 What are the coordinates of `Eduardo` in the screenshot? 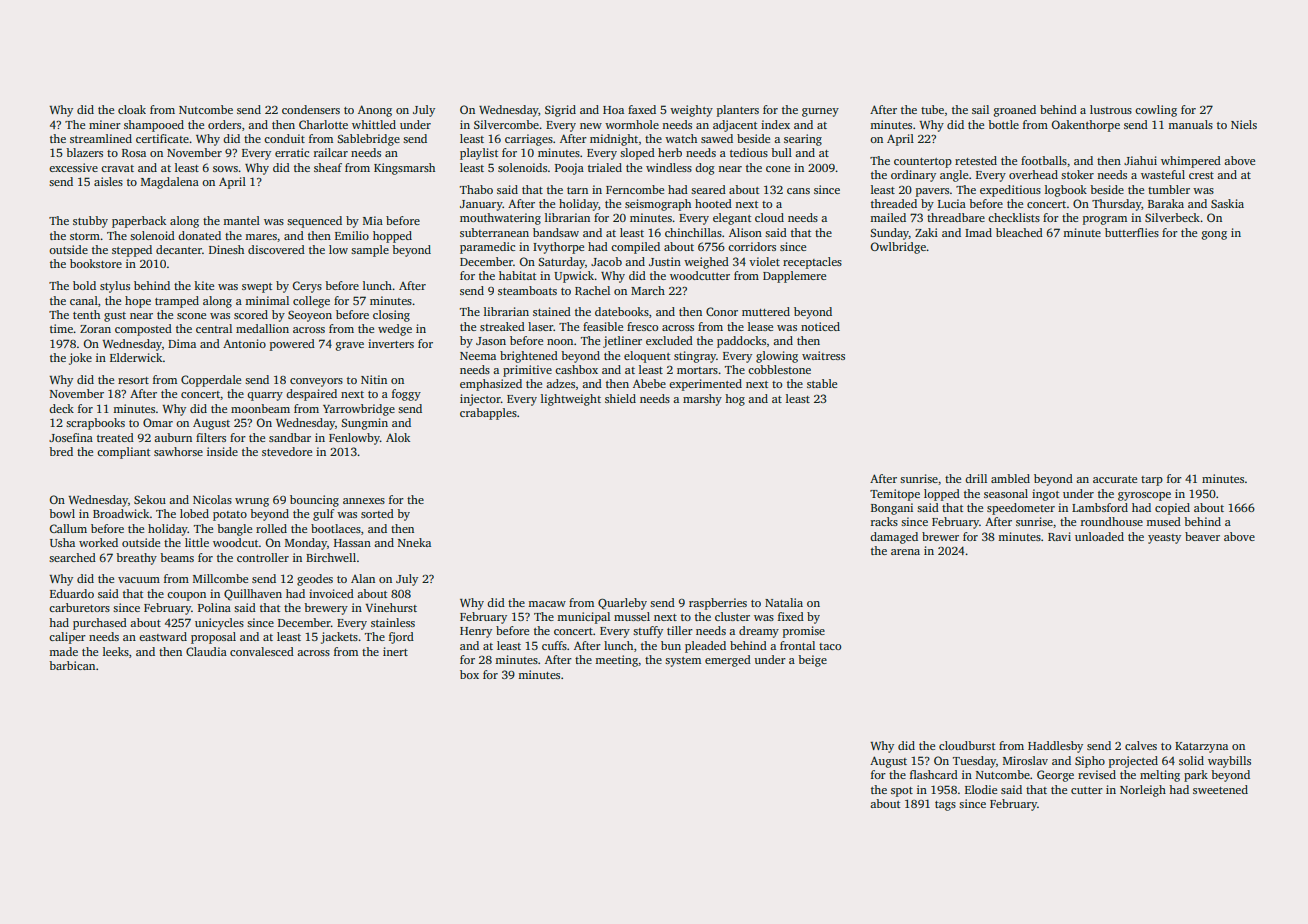 It's located at (72, 593).
